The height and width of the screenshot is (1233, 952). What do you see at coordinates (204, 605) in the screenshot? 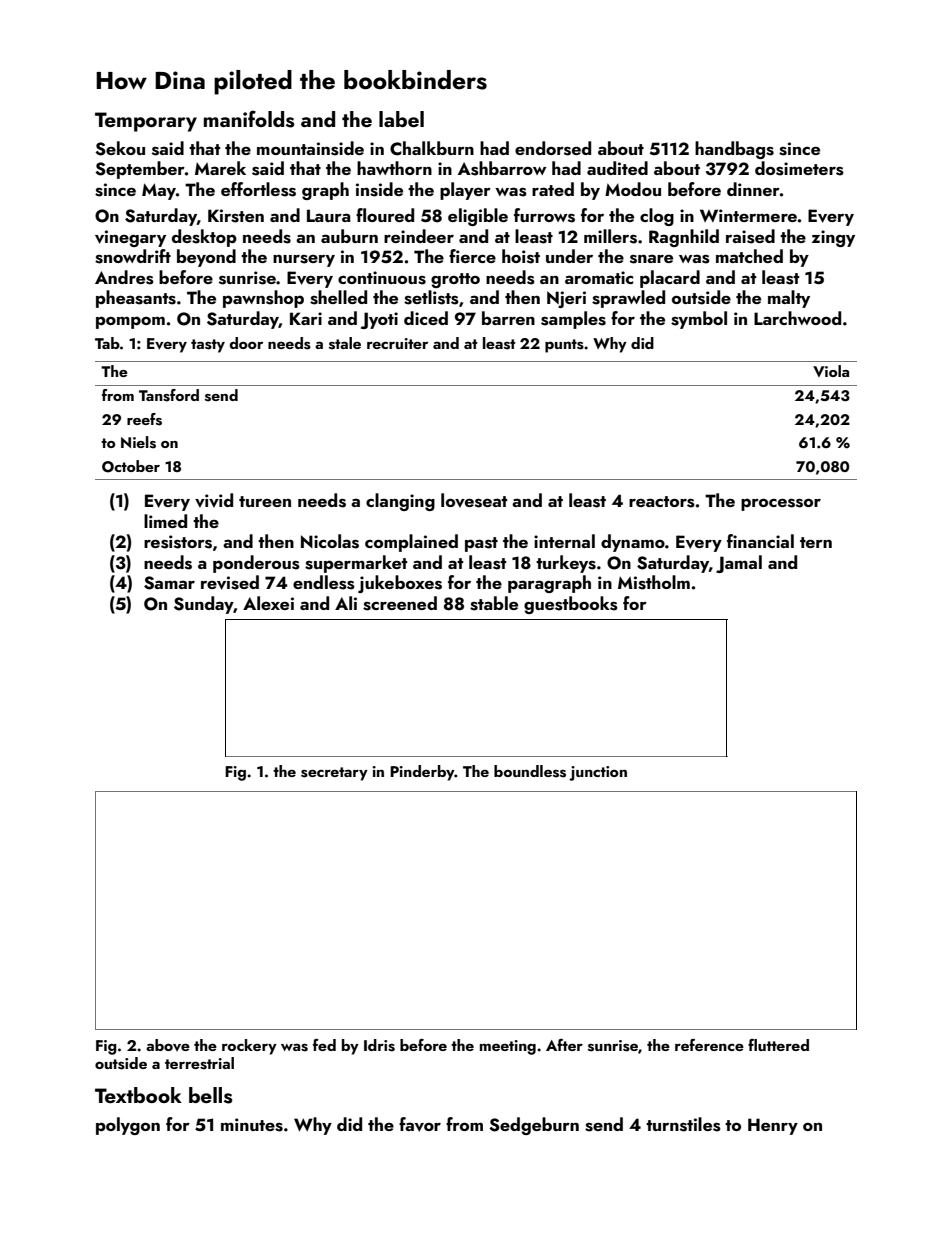
I see `Sunday` at bounding box center [204, 605].
